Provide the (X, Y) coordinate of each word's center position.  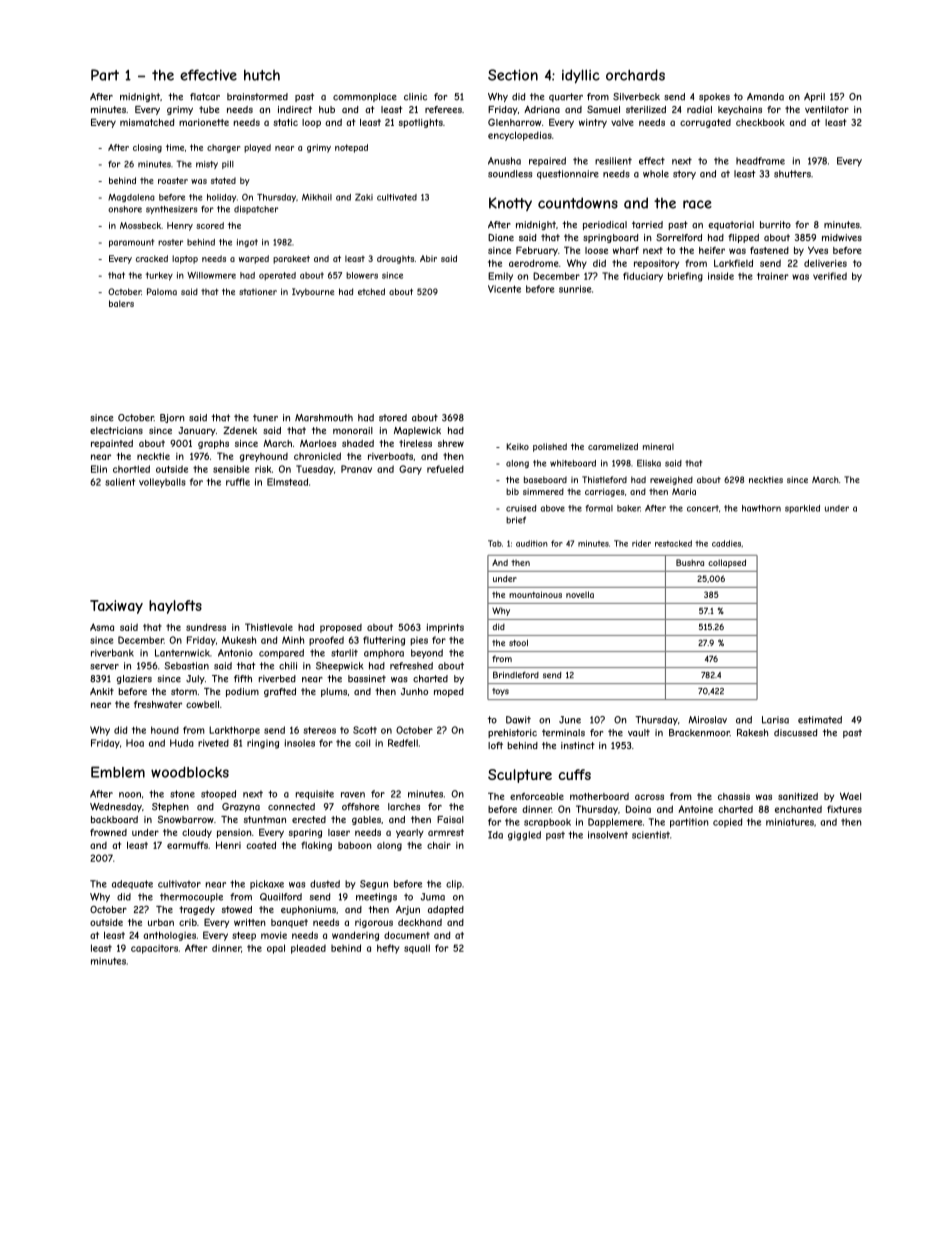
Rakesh (752, 733)
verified (830, 276)
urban (161, 922)
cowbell (202, 704)
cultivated (397, 197)
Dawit (518, 720)
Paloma (162, 291)
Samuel (603, 109)
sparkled (802, 509)
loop (311, 123)
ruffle (238, 482)
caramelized (613, 446)
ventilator (827, 109)
